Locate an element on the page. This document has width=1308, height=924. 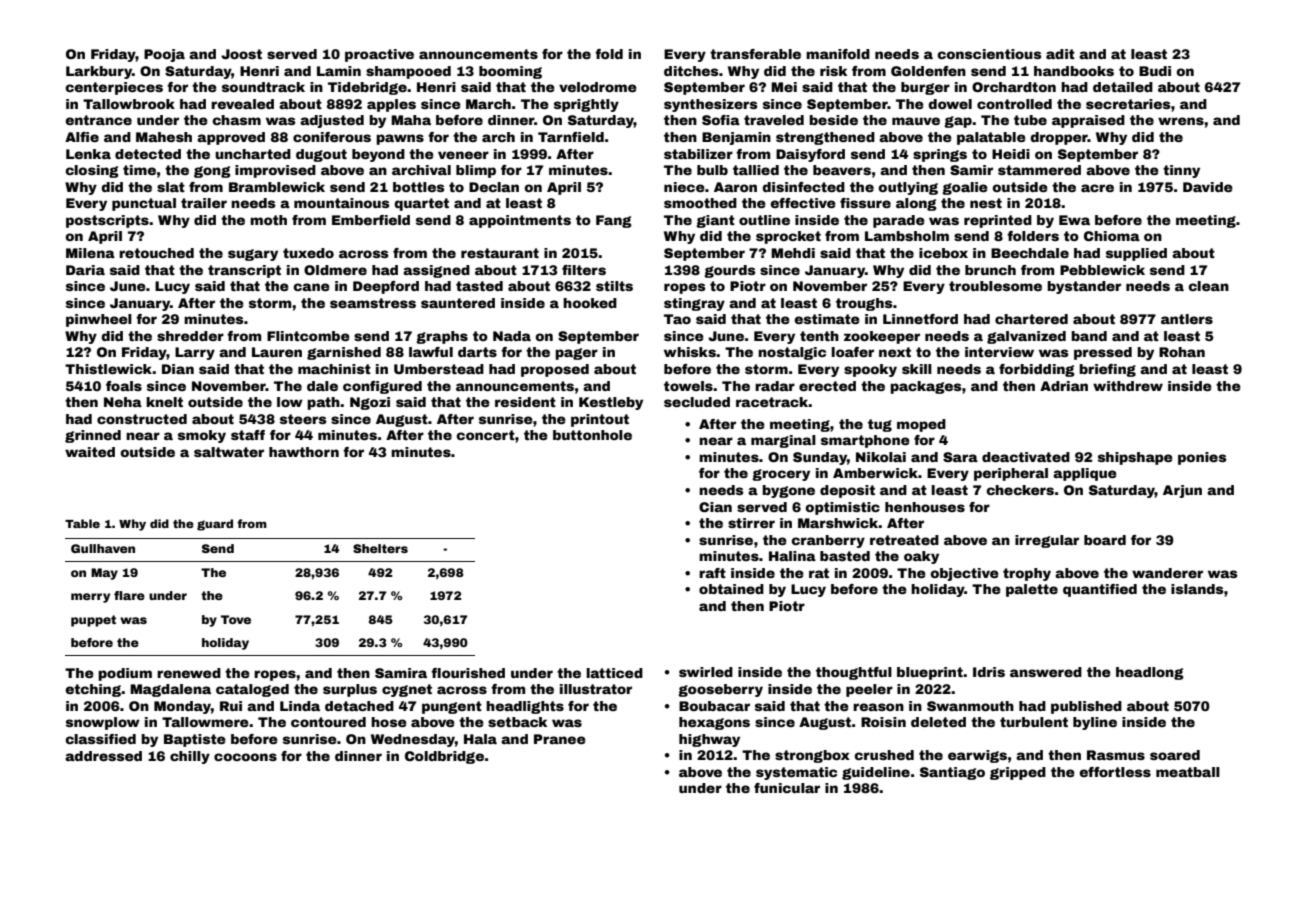
checkers is located at coordinates (1020, 490).
